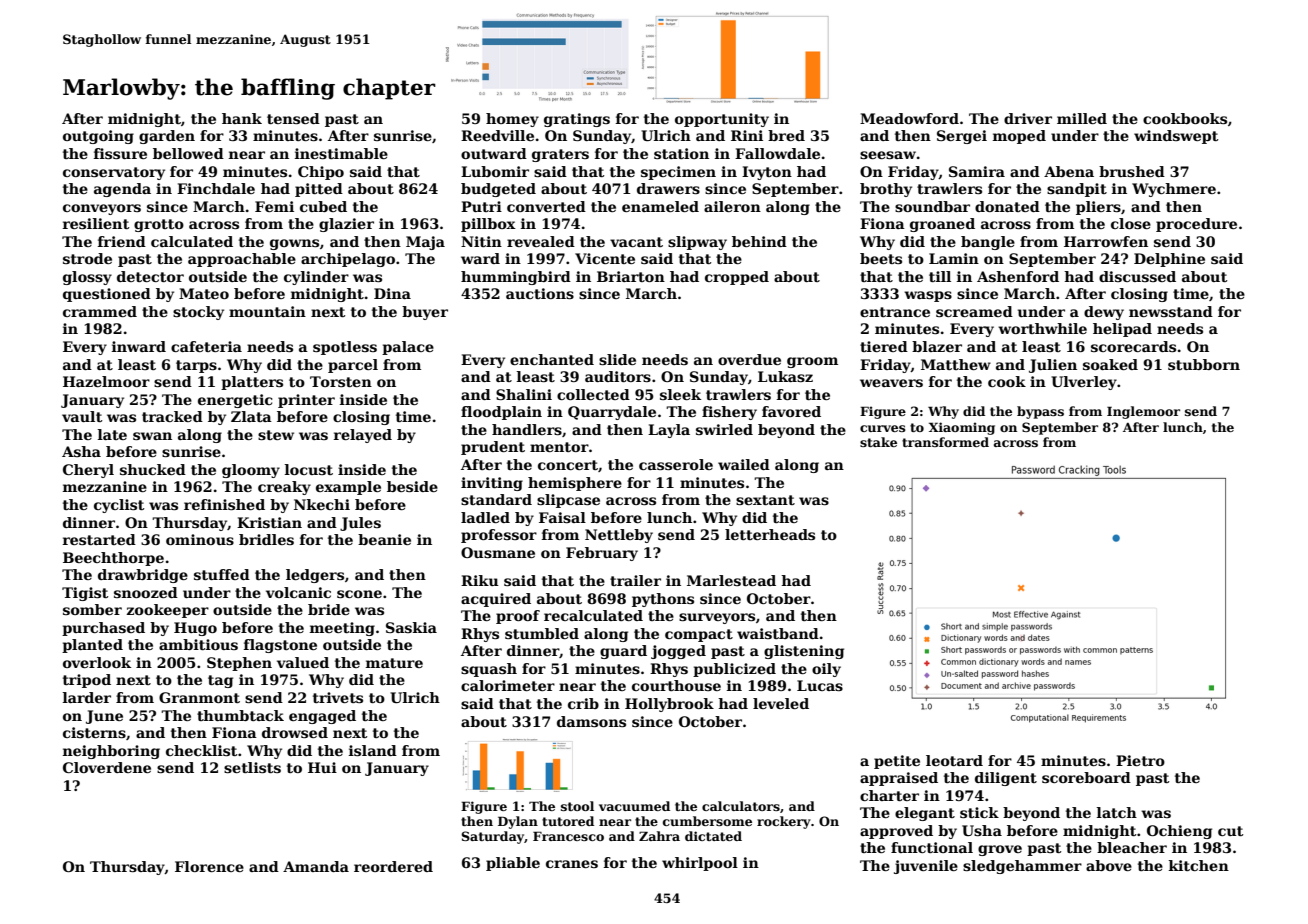 The height and width of the page is (924, 1308). I want to click on stew, so click(276, 435).
